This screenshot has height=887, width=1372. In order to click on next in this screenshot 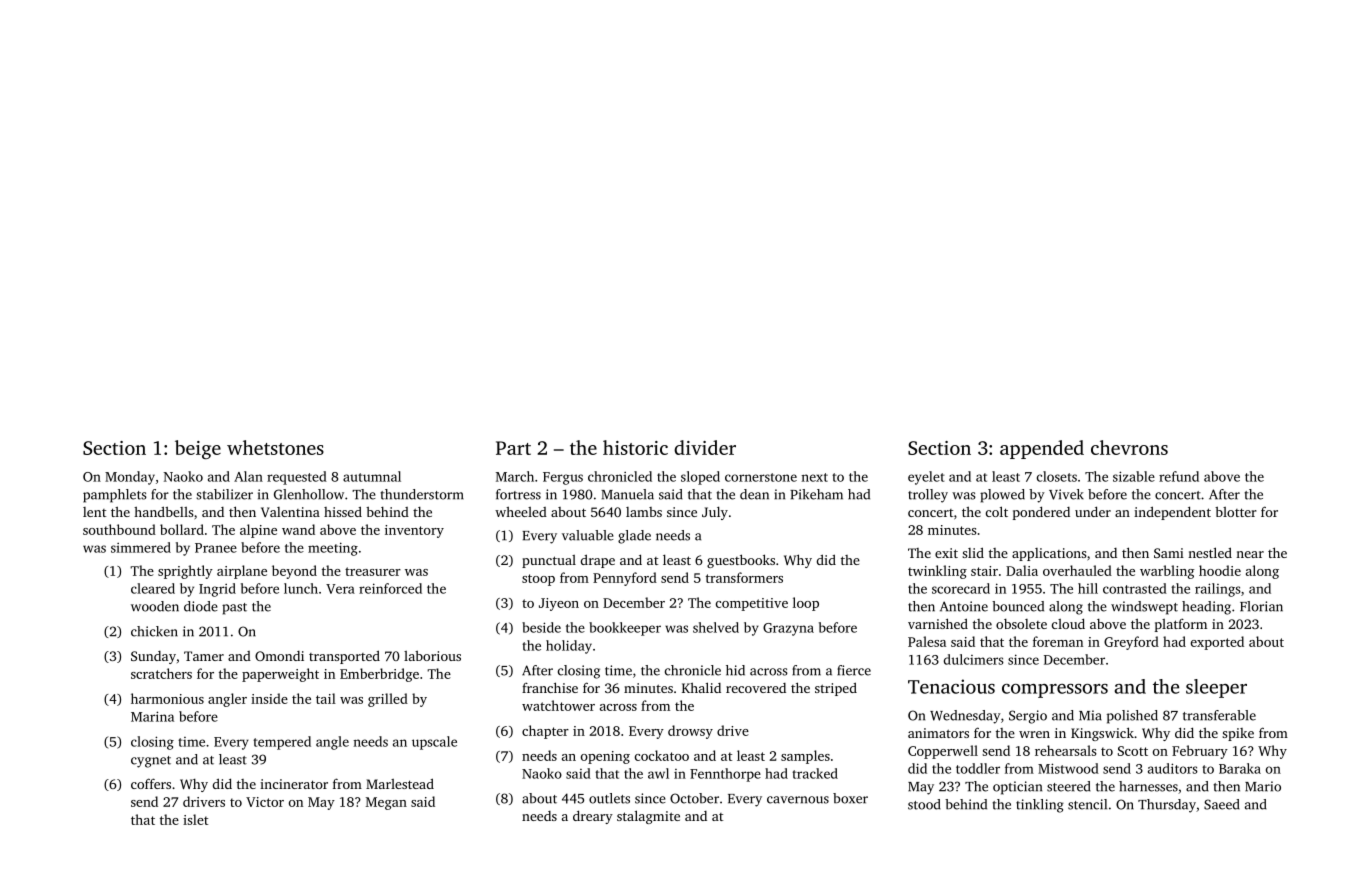, I will do `click(814, 477)`.
